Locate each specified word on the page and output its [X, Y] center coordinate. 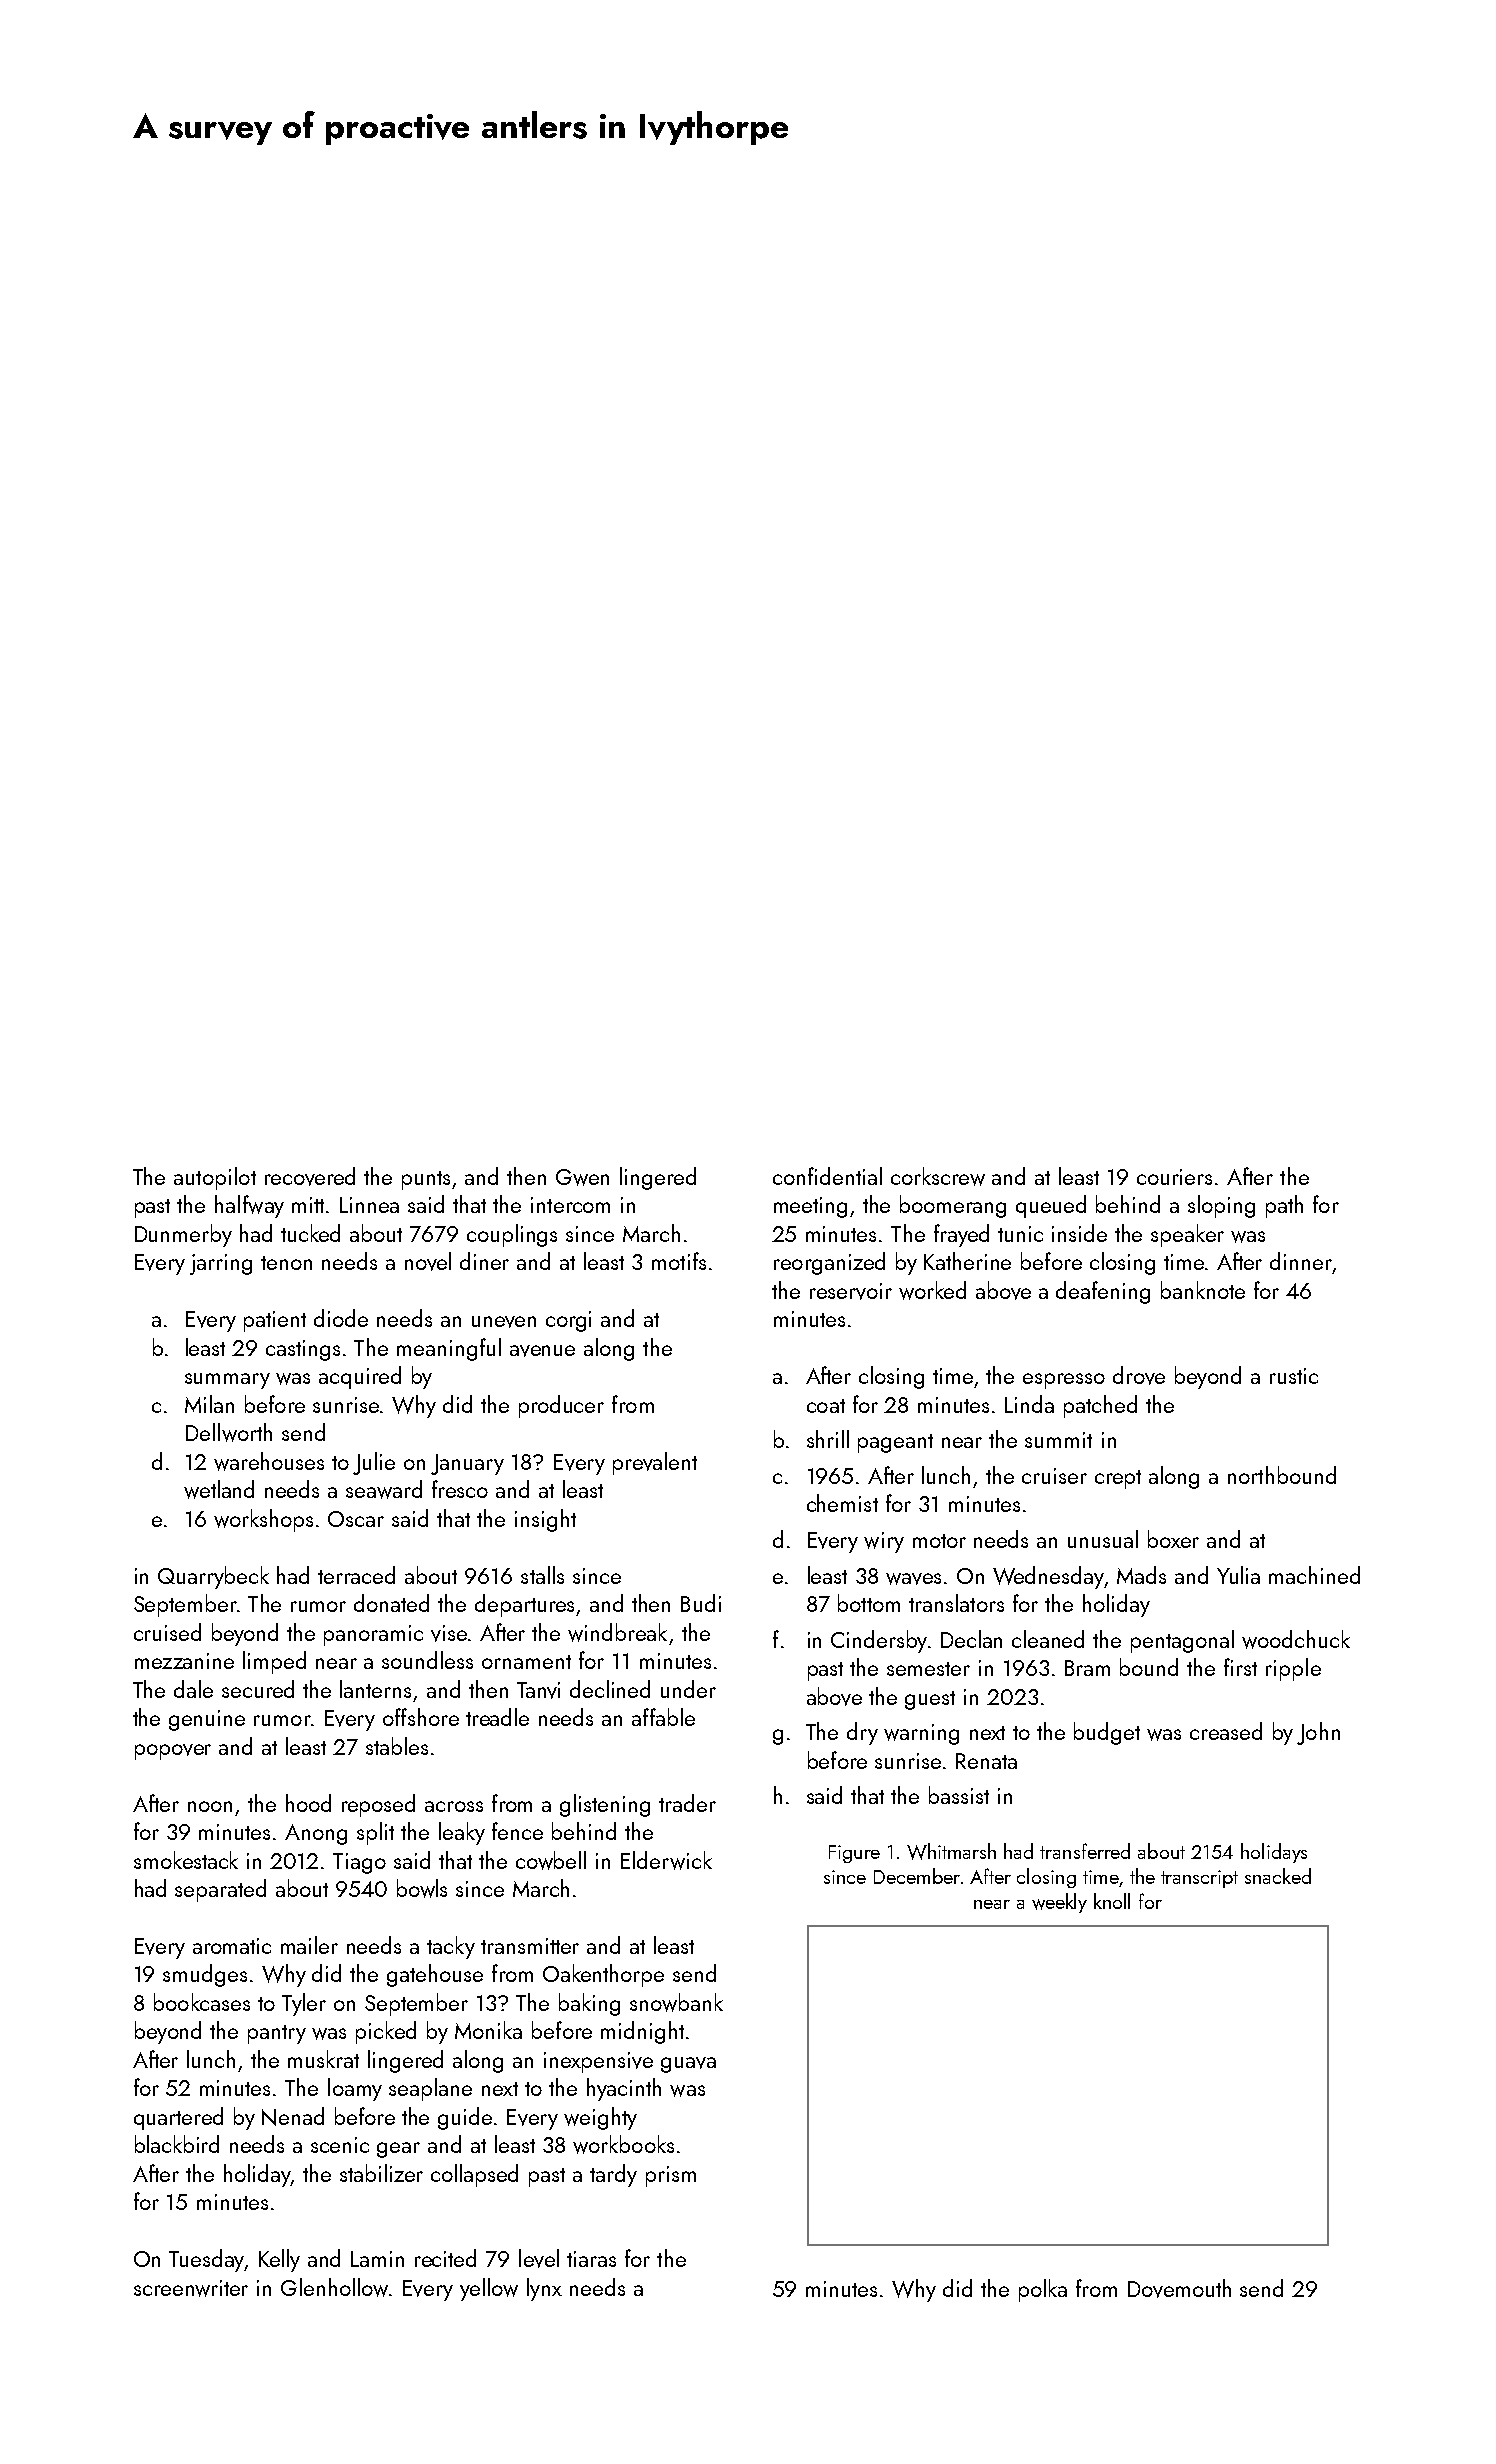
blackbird [177, 2144]
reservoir [851, 1291]
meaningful [449, 1349]
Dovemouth [1179, 2288]
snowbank [676, 2002]
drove [1139, 1375]
